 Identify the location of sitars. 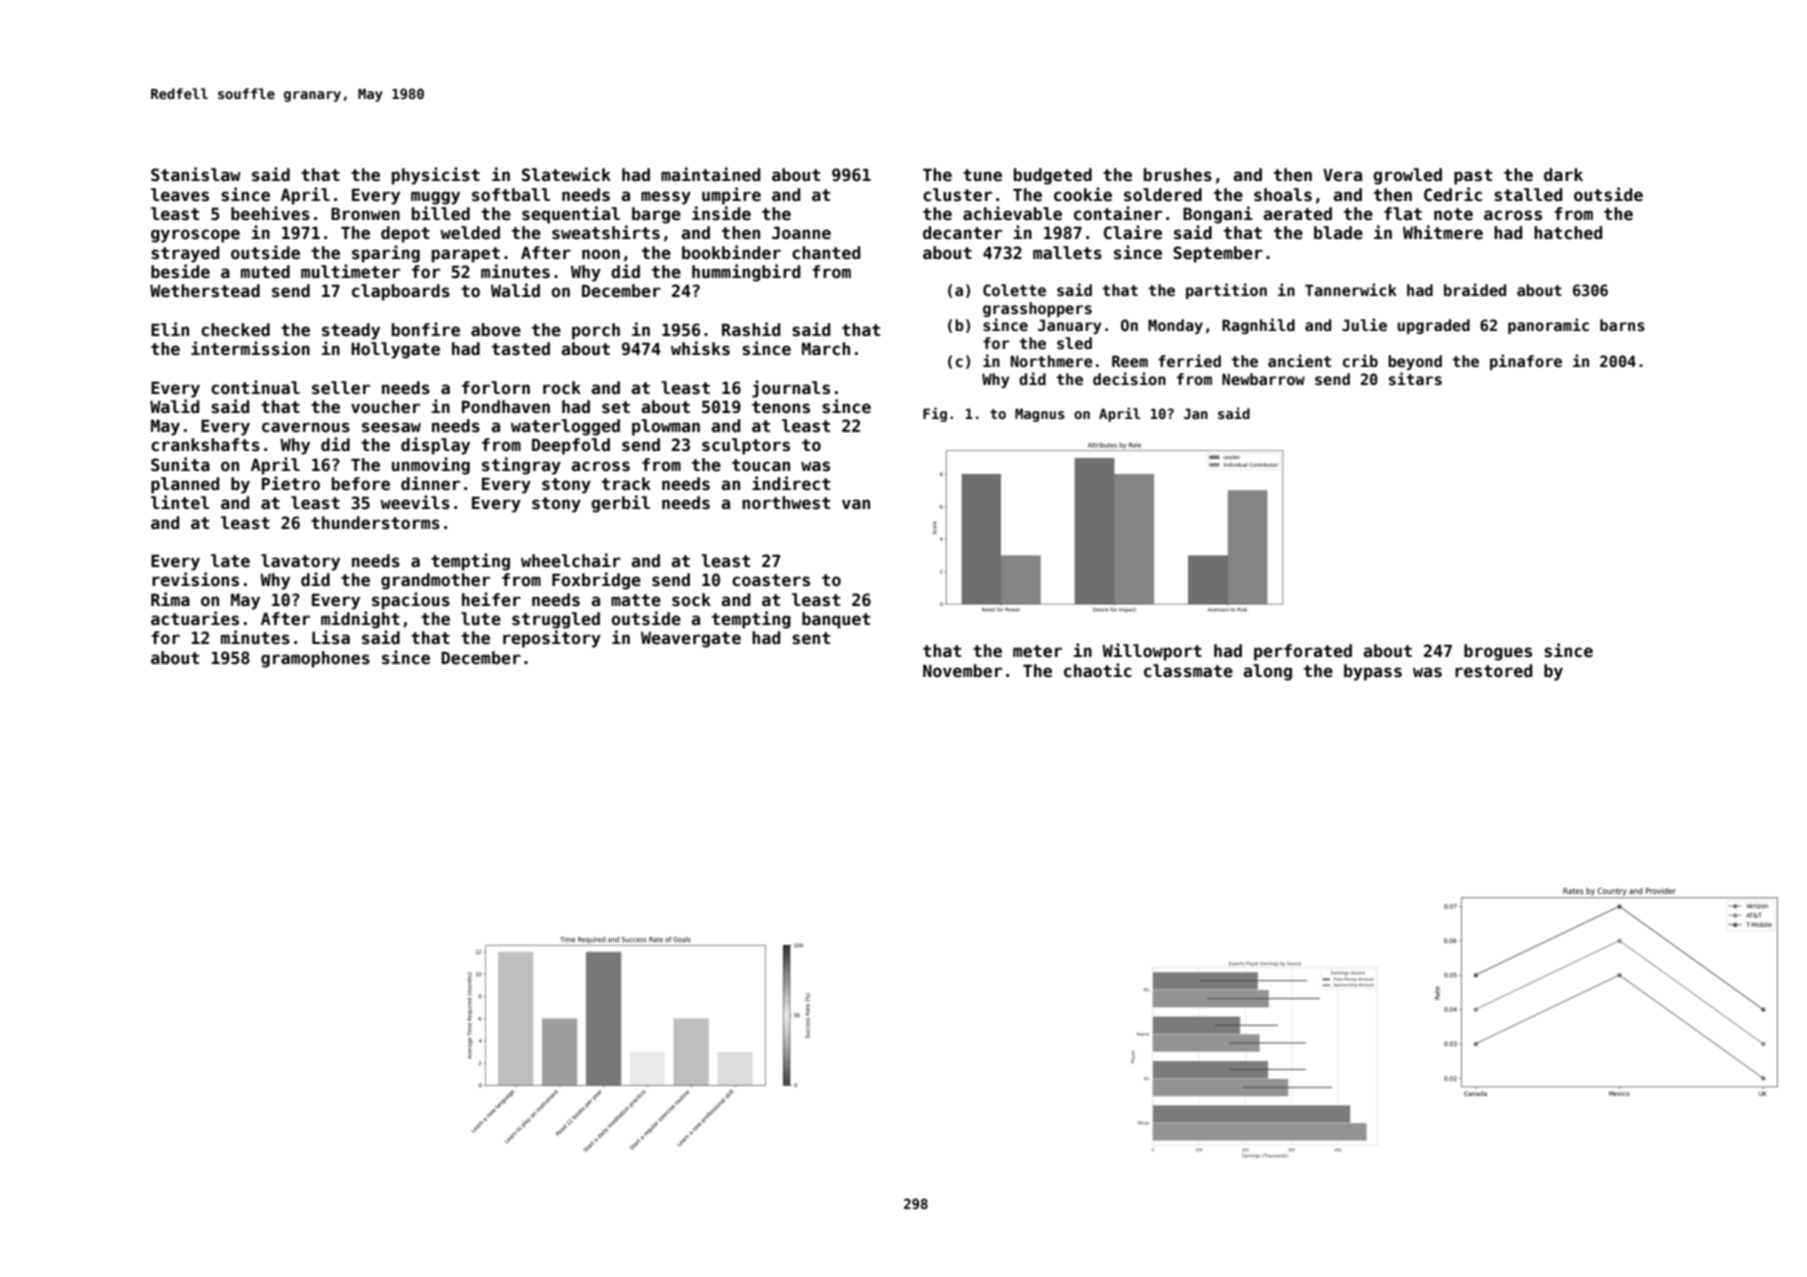
(1415, 378).
